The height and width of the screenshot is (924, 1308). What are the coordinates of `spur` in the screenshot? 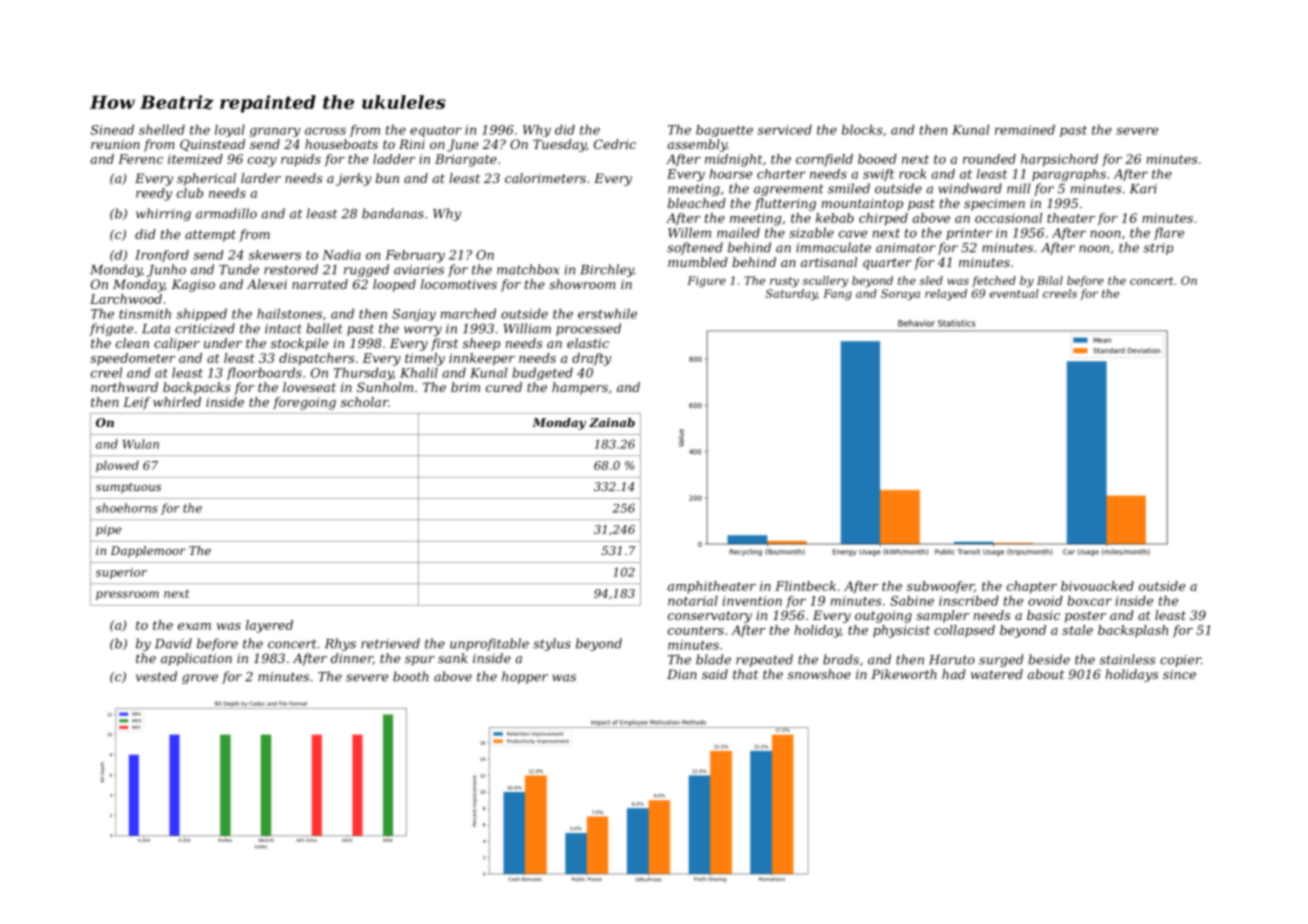 It's located at (420, 661).
